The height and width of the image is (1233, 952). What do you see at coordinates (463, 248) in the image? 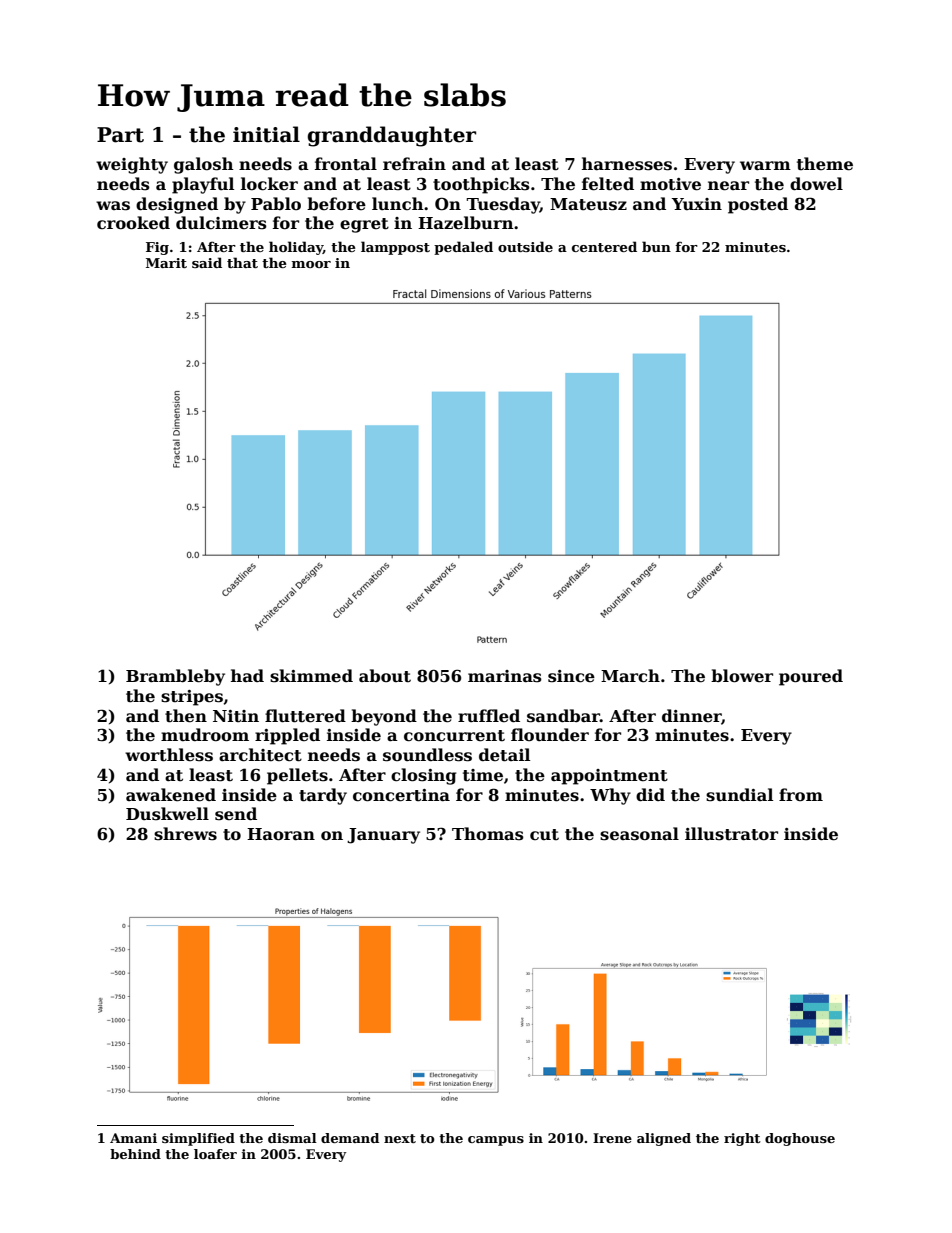
I see `pedaled` at bounding box center [463, 248].
